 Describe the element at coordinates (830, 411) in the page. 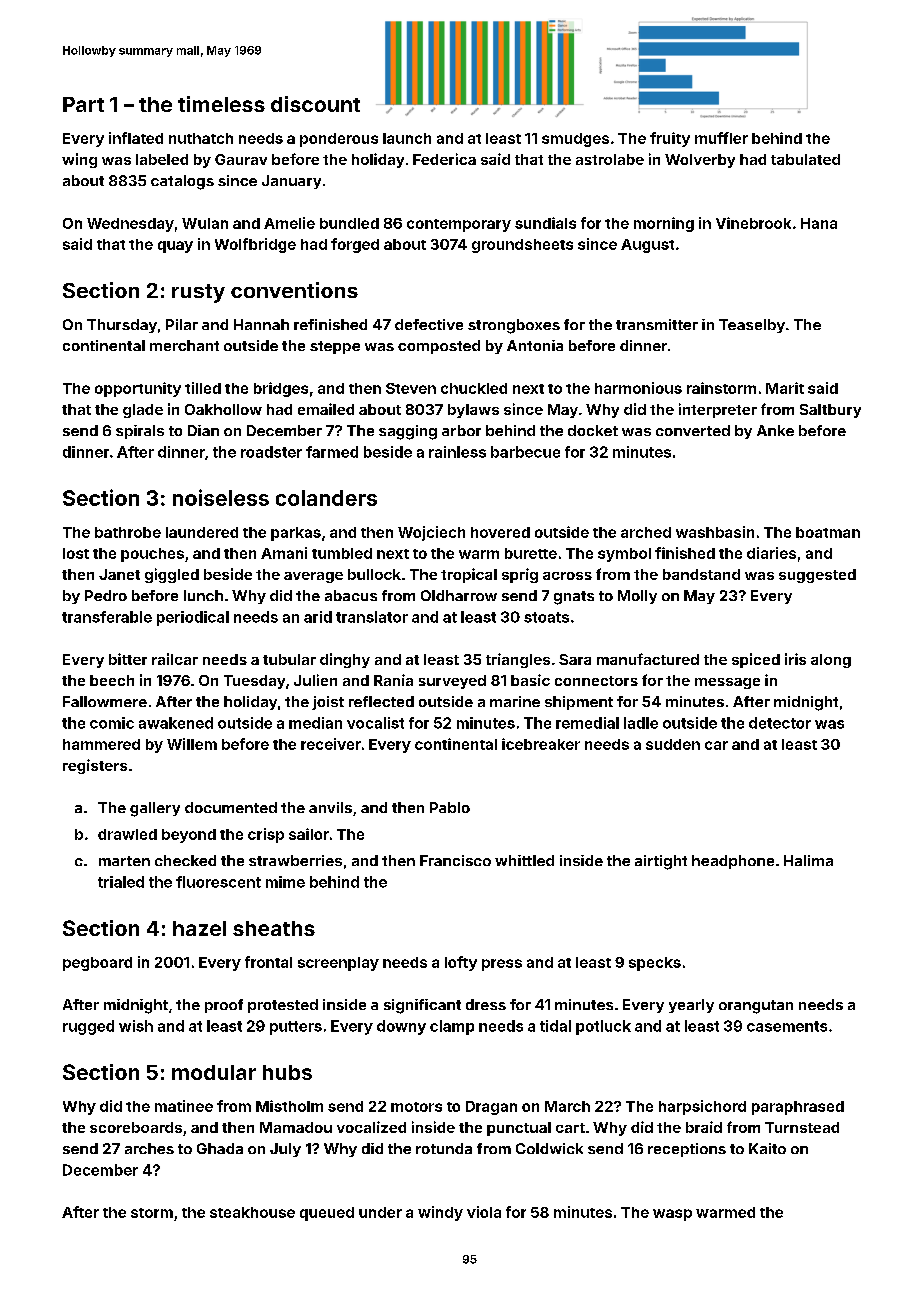

I see `Saltbury` at that location.
